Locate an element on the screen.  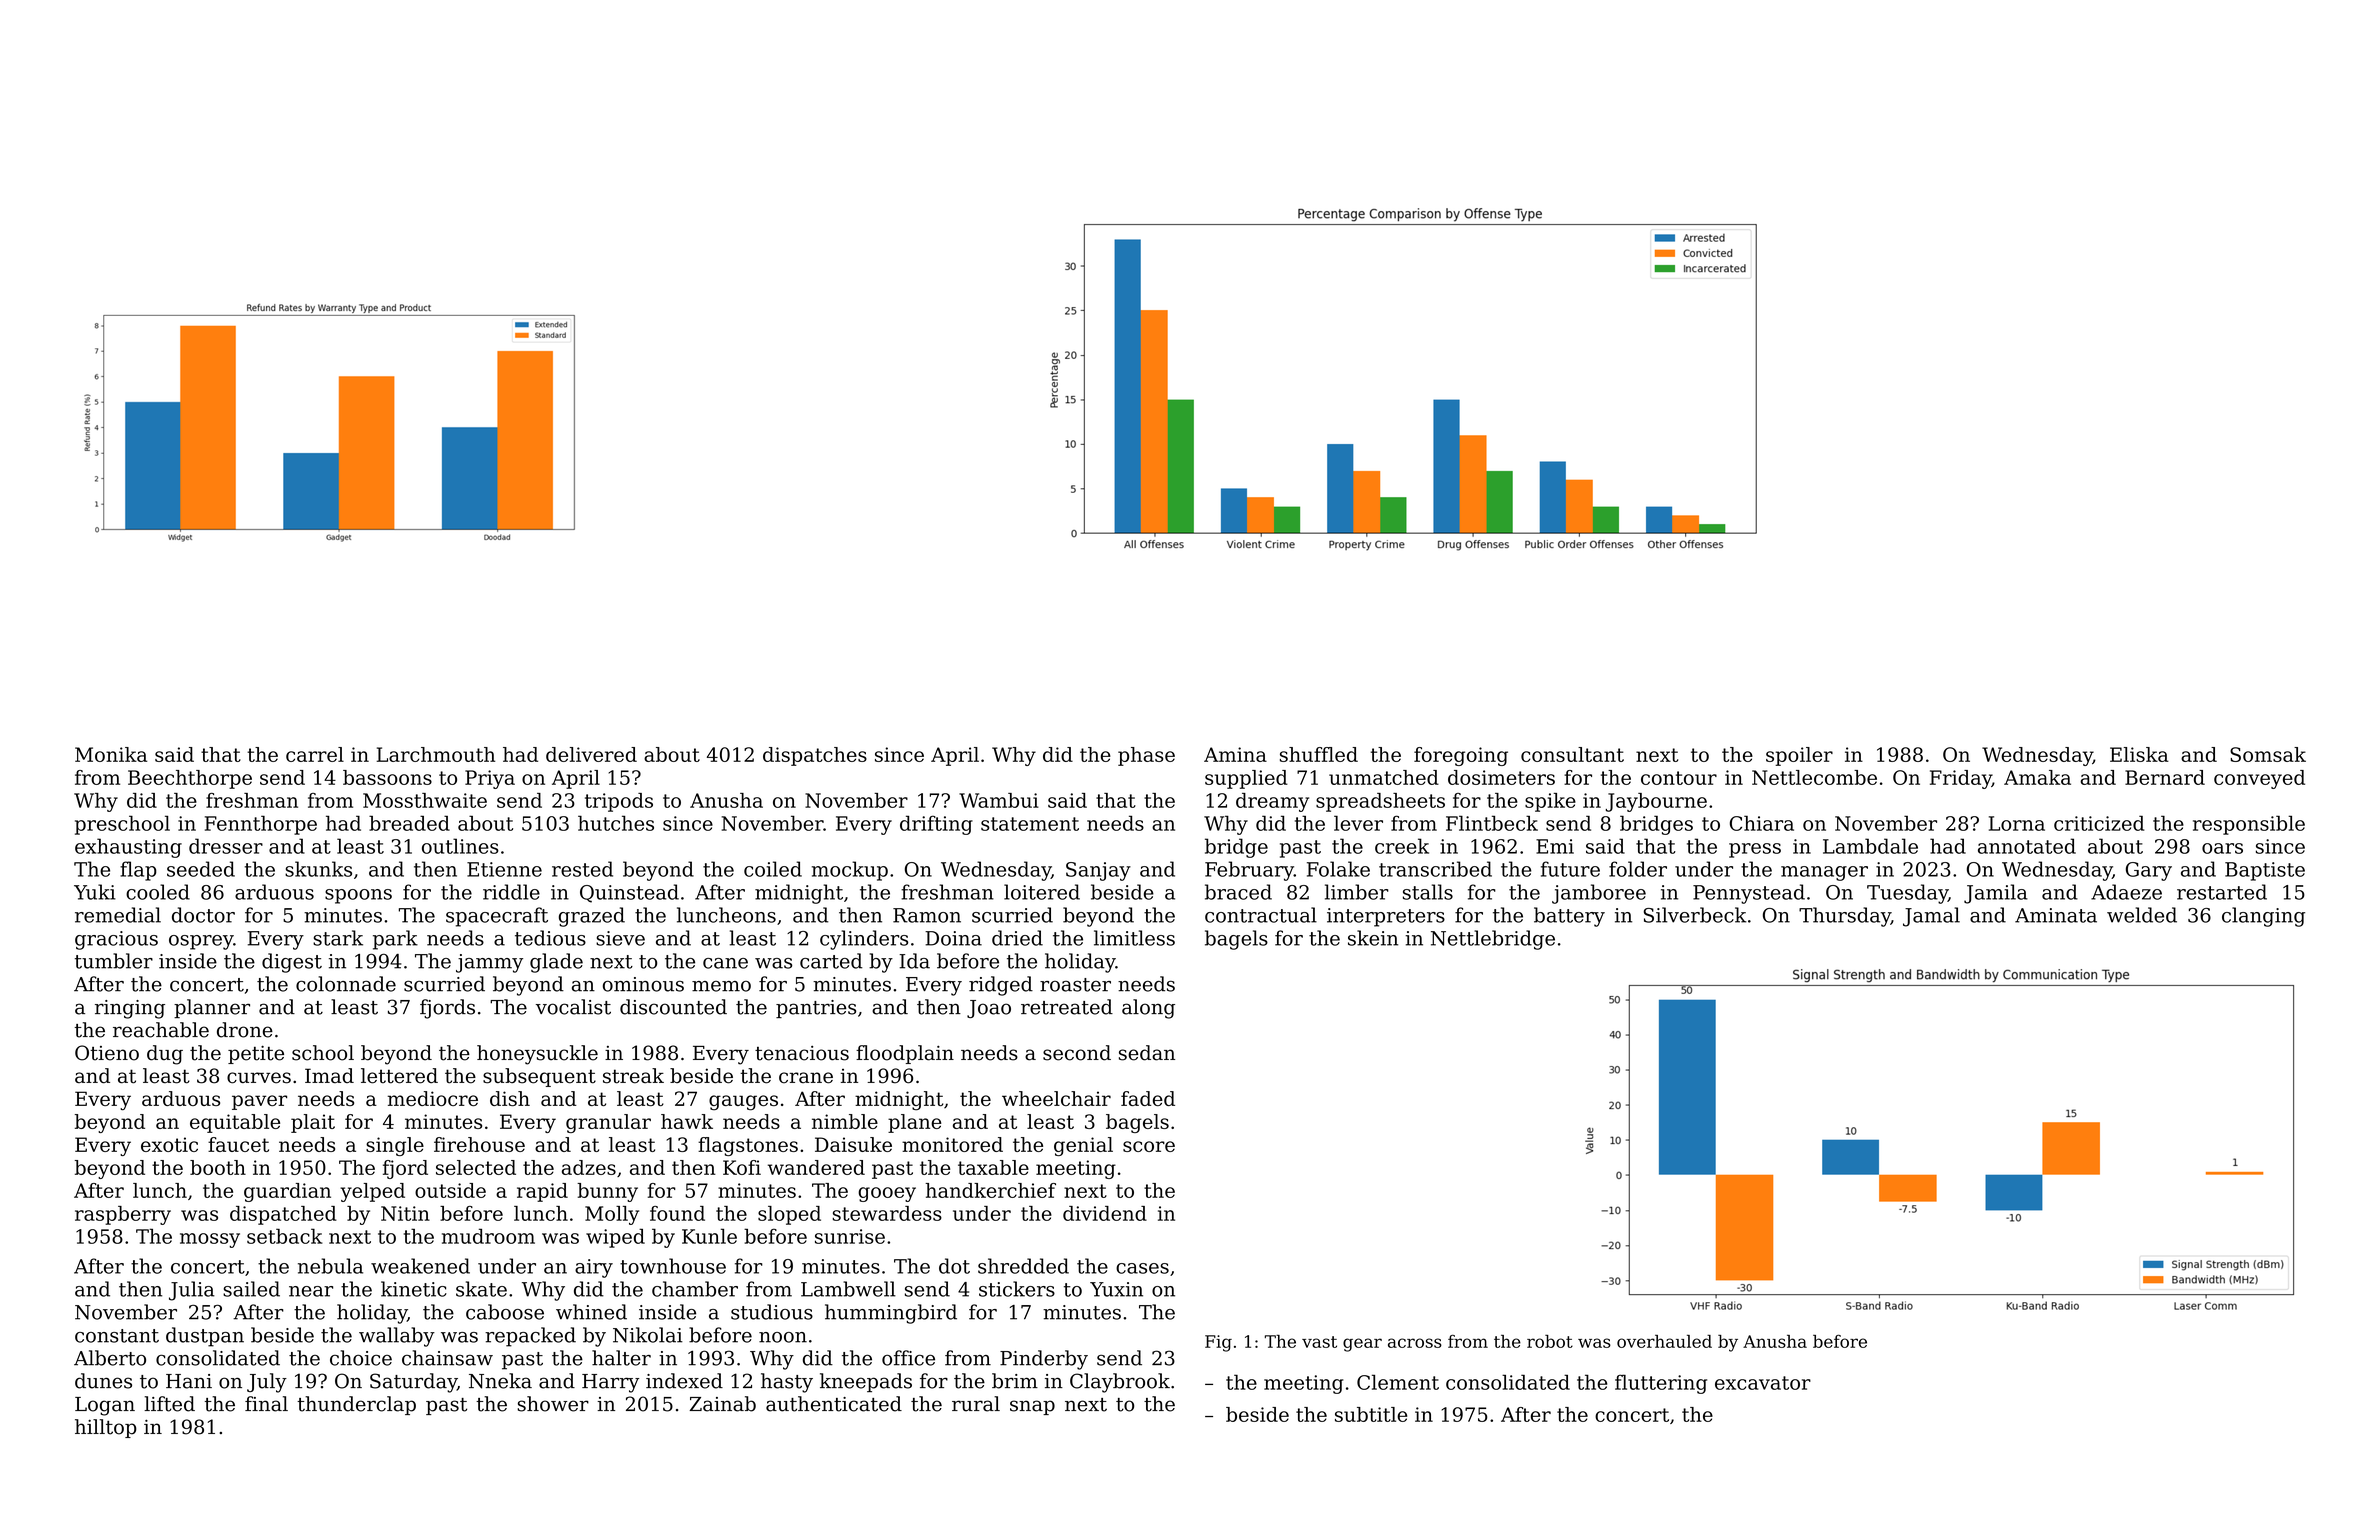
Yuxin is located at coordinates (1116, 1289).
